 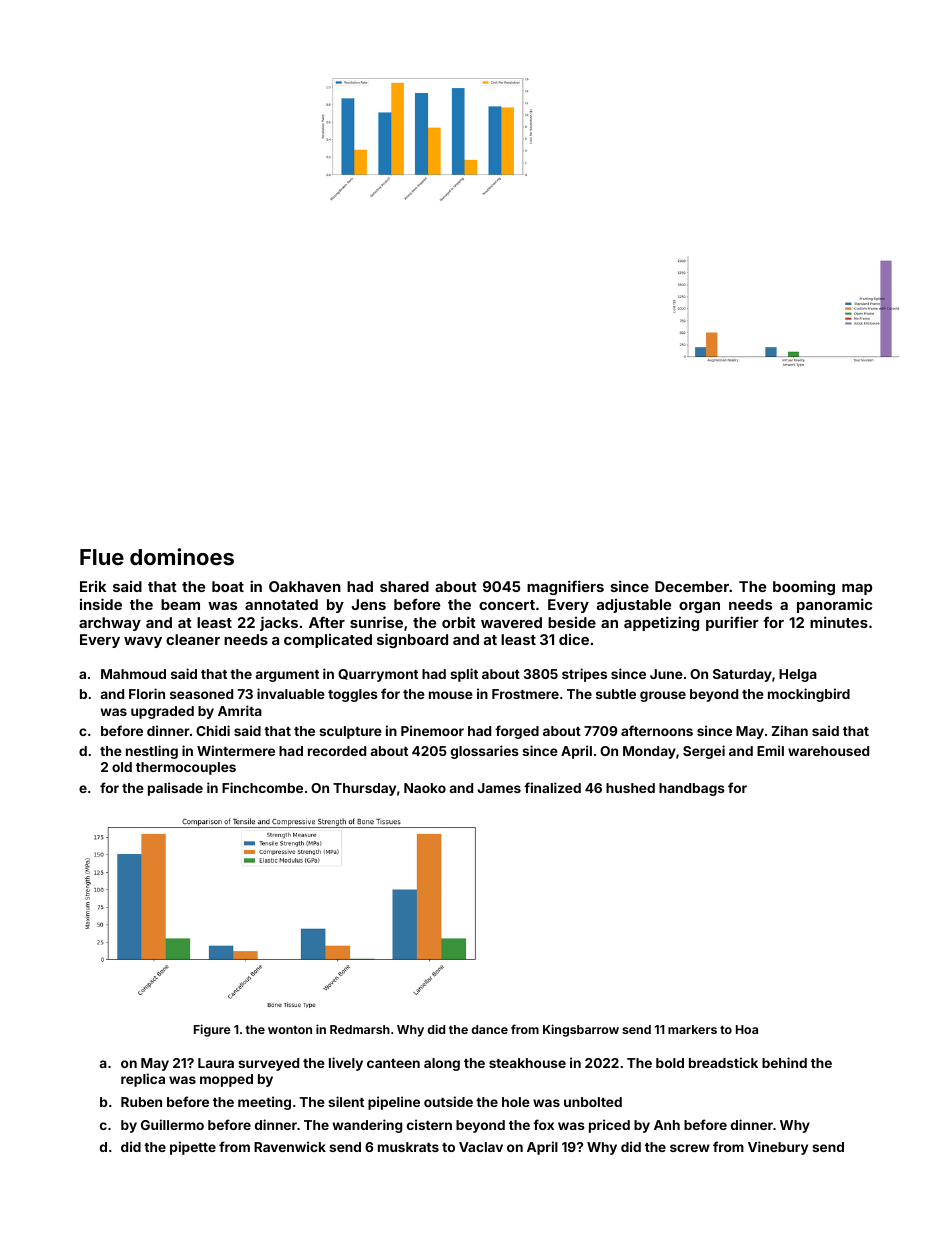 What do you see at coordinates (175, 789) in the screenshot?
I see `palisade` at bounding box center [175, 789].
